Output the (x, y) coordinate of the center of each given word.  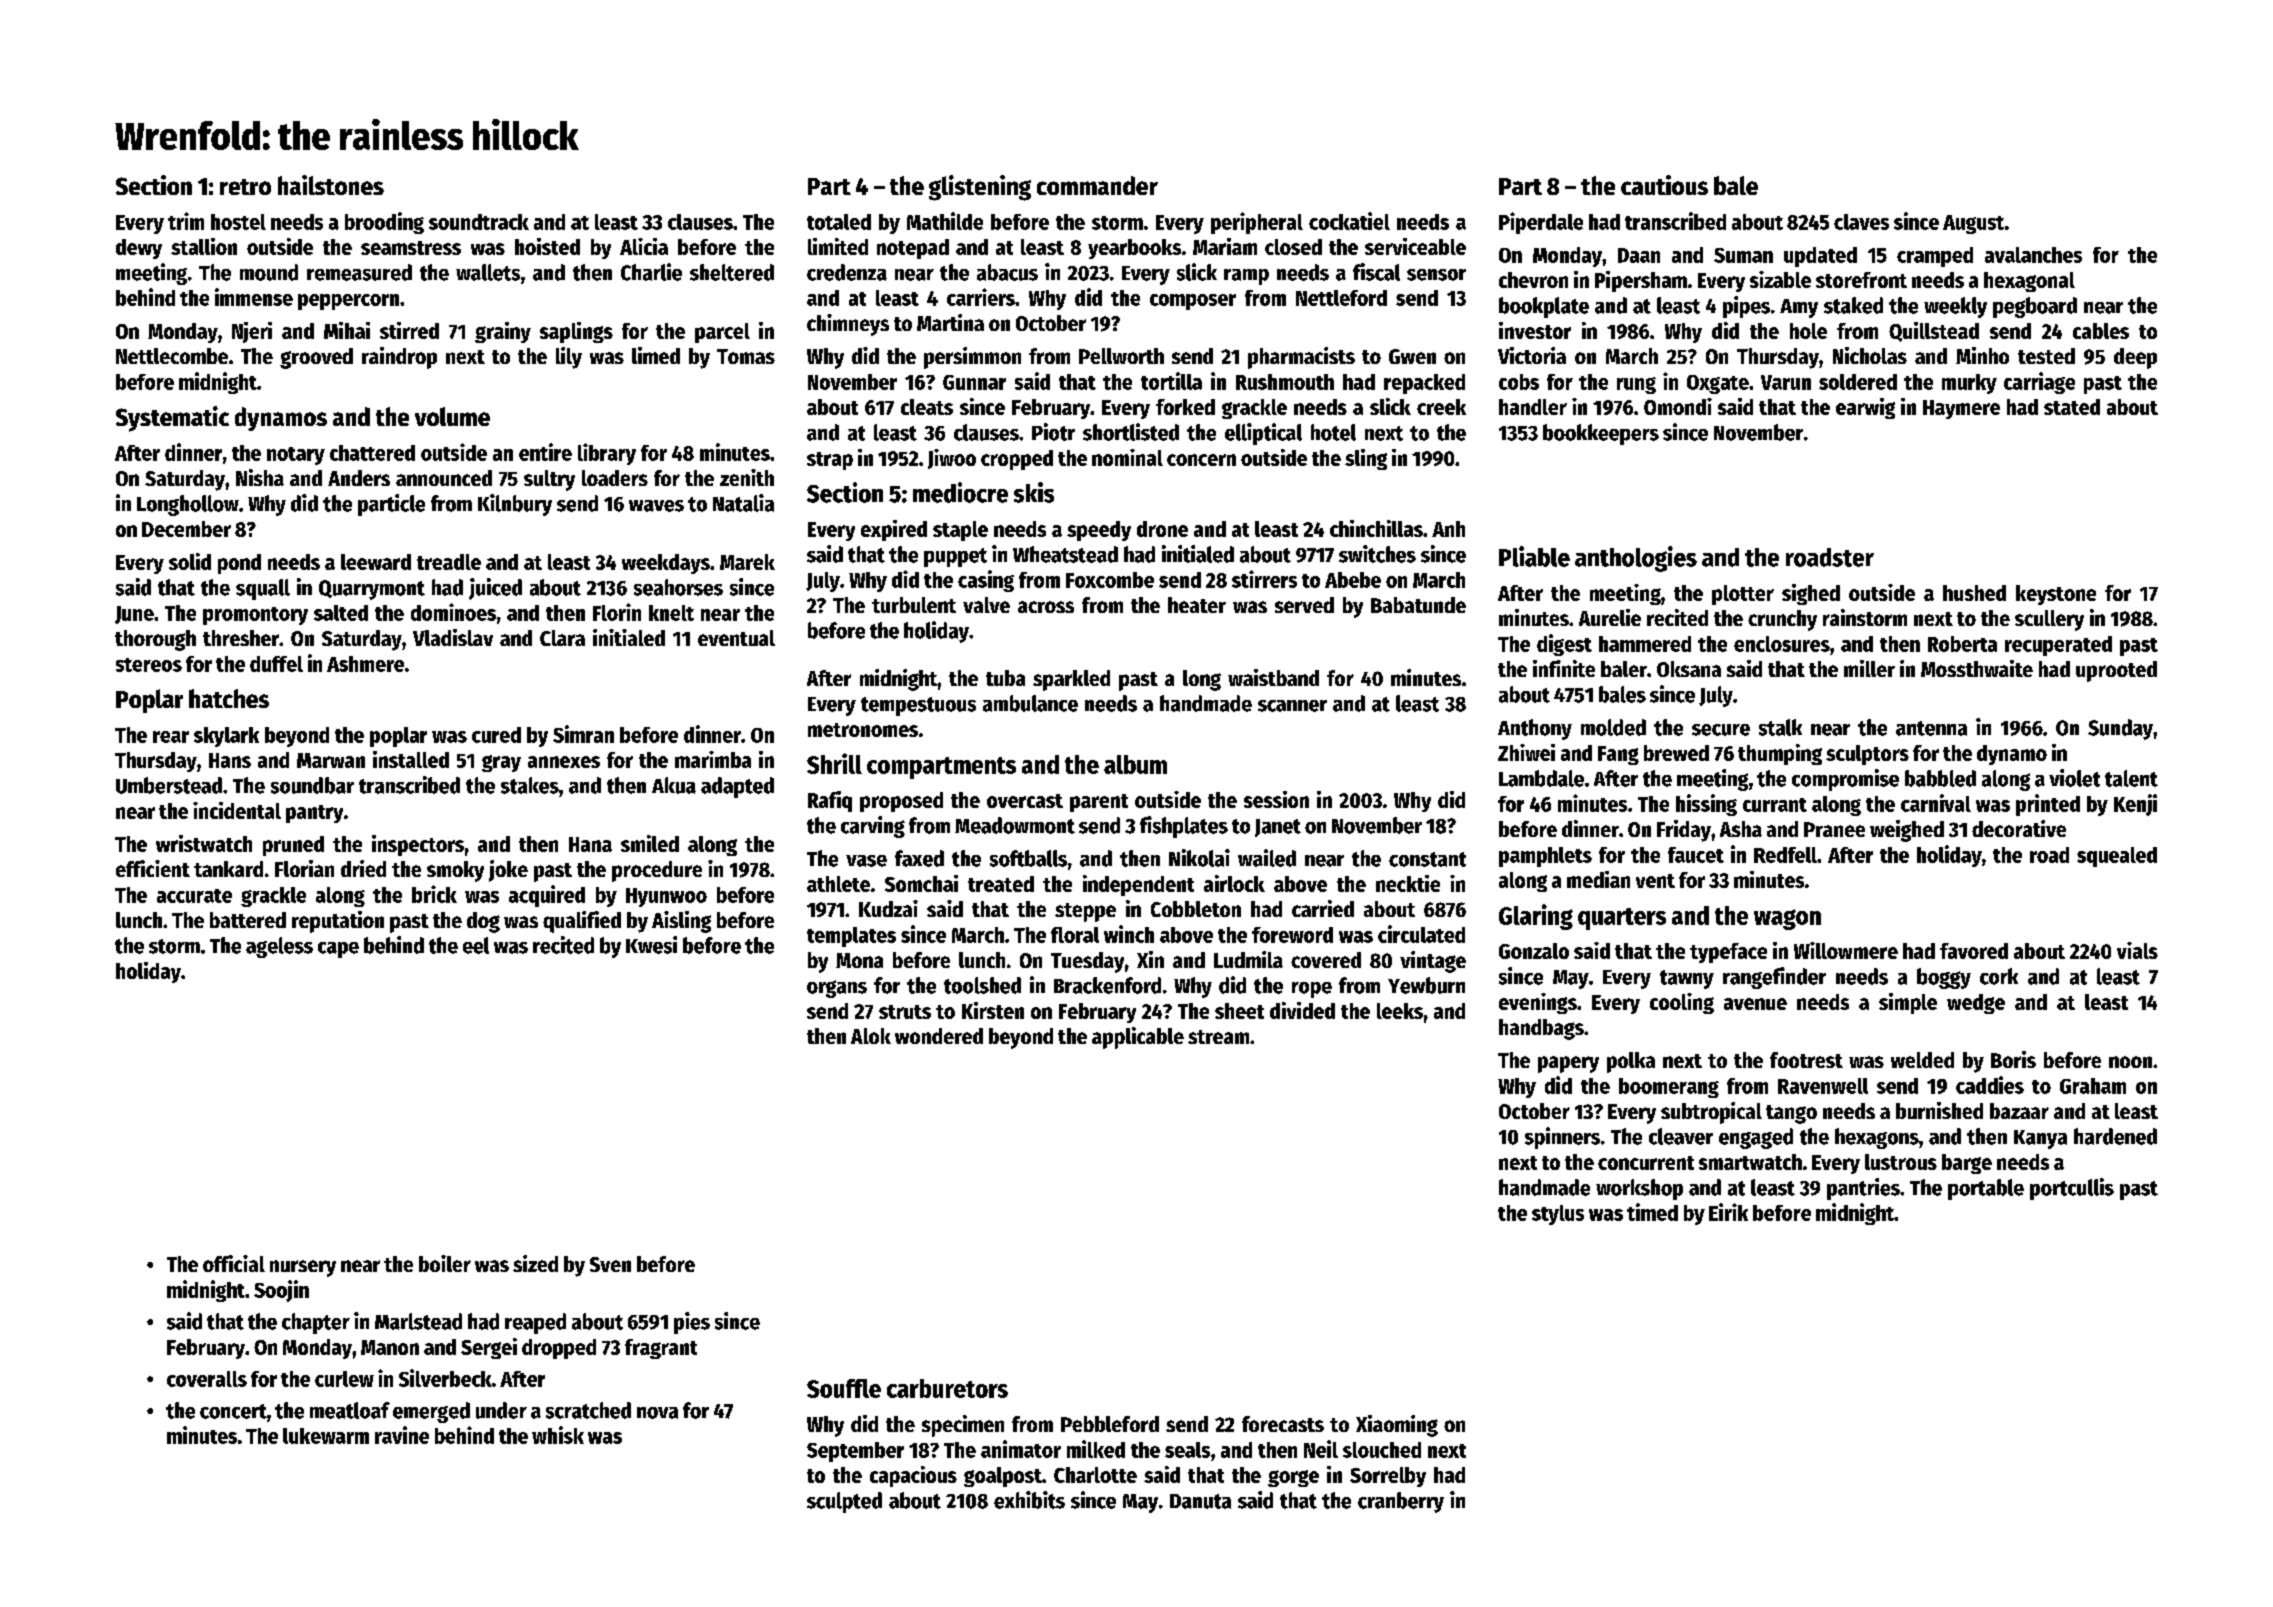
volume (452, 416)
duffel (276, 664)
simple (1908, 1003)
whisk (558, 1435)
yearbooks (1134, 249)
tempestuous (918, 706)
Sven (610, 1264)
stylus (1558, 1215)
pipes (1746, 307)
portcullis (2072, 1189)
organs (837, 989)
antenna (1931, 728)
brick (434, 894)
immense (254, 297)
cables (2101, 331)
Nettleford (1341, 298)
